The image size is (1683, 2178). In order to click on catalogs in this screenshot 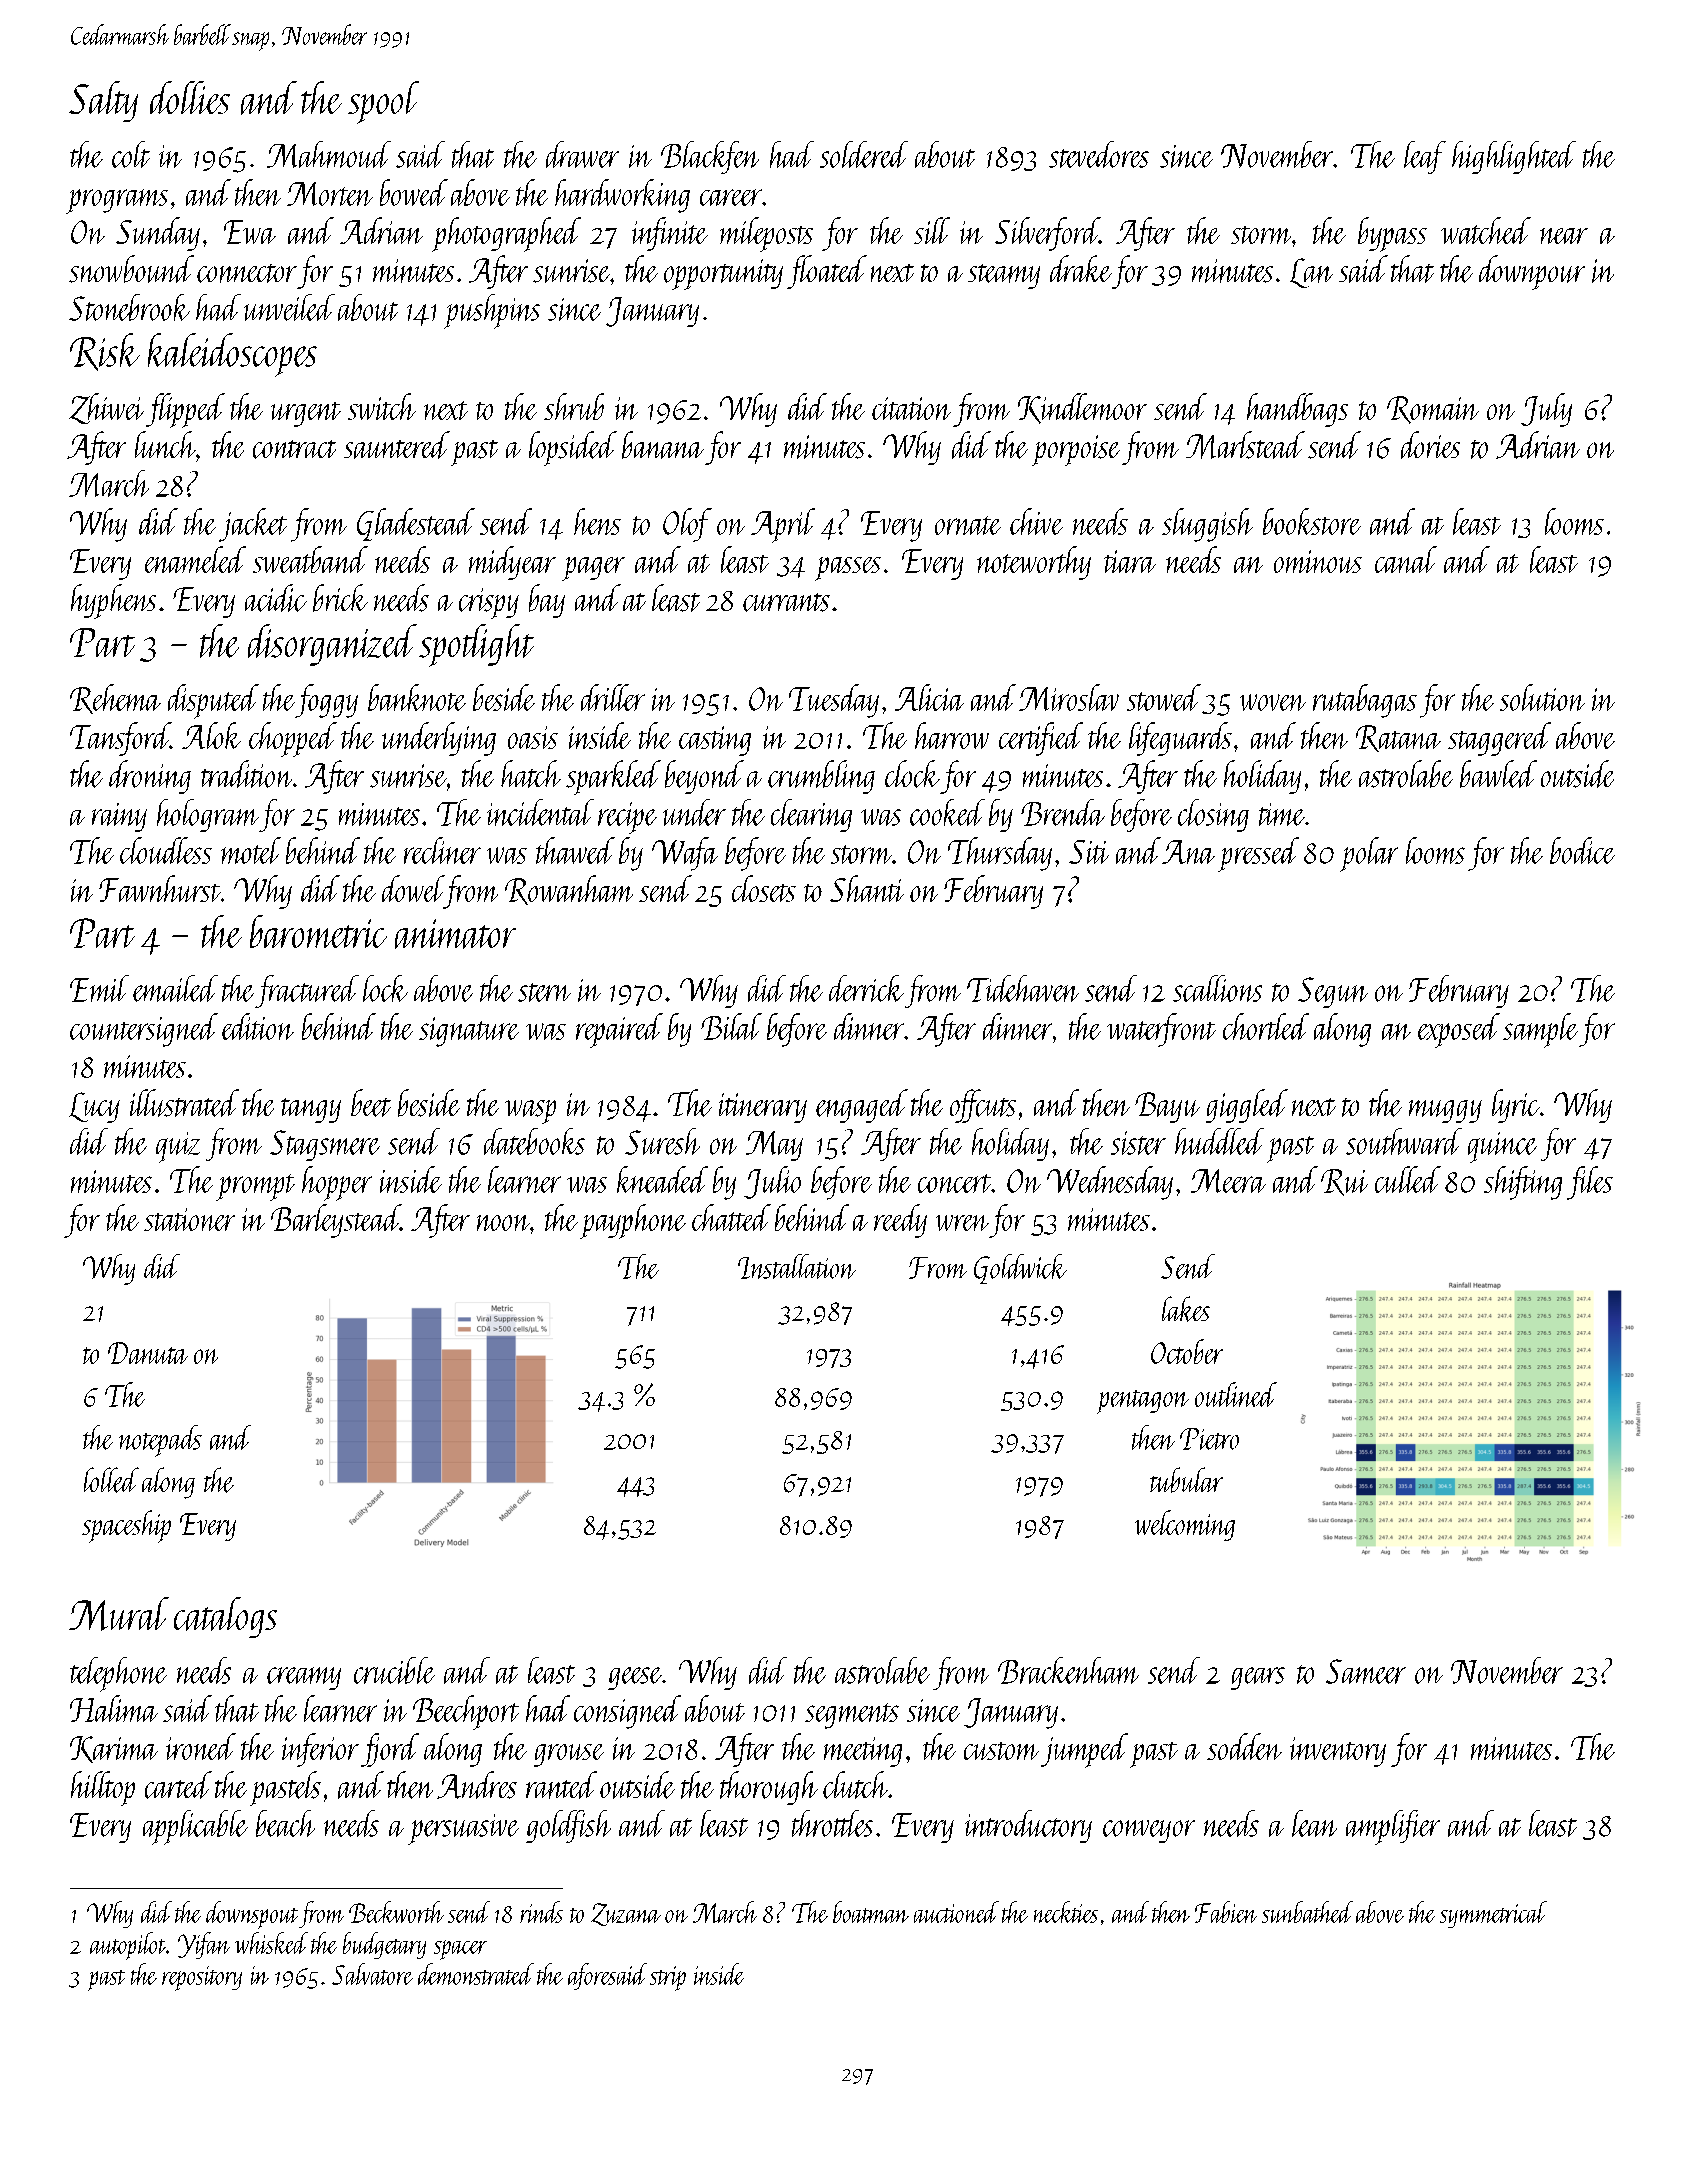, I will do `click(225, 1617)`.
